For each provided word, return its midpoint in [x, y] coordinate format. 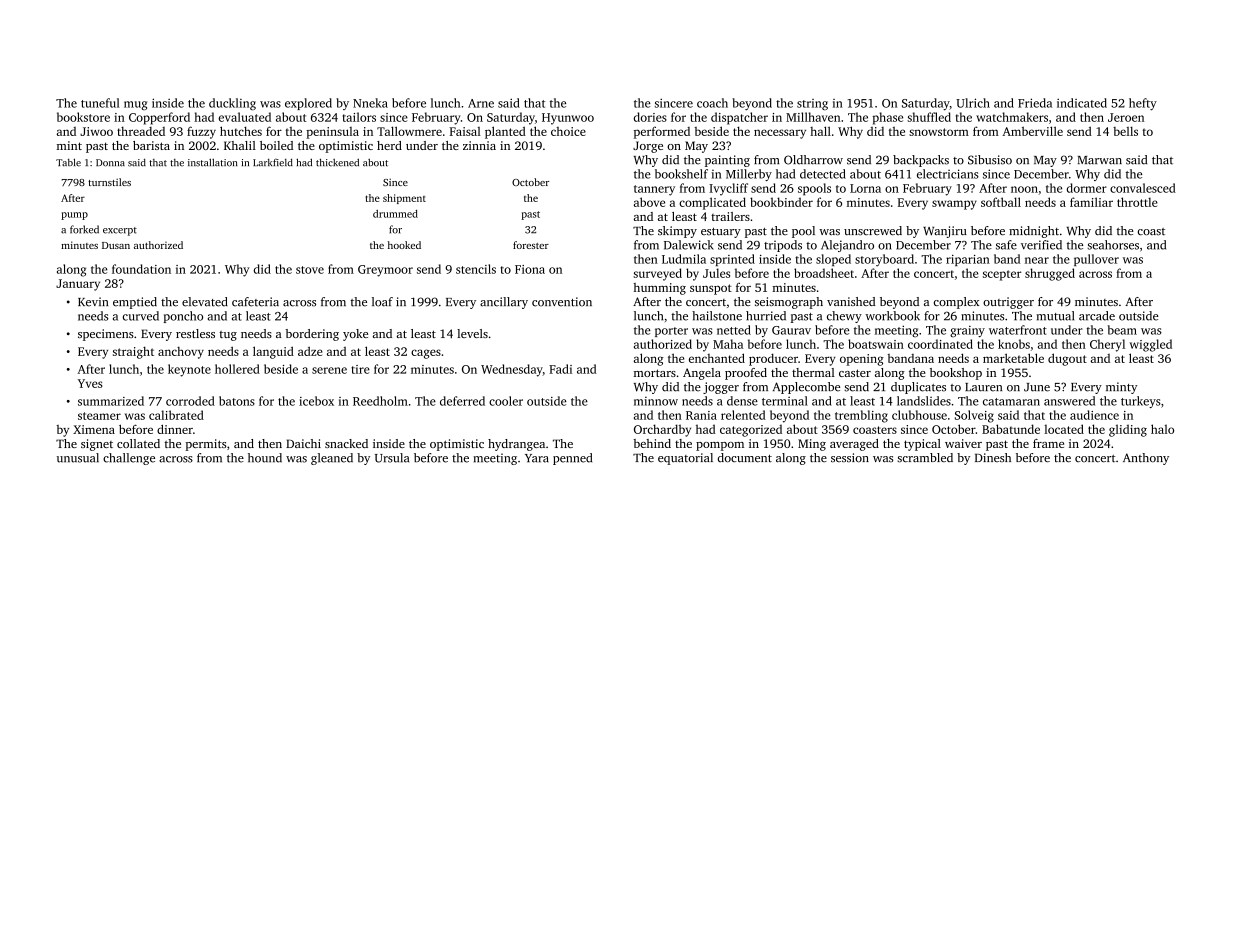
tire [360, 369]
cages [426, 354]
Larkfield [273, 163]
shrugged [1050, 274]
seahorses [1113, 245]
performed [662, 132]
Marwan [1100, 160]
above [649, 202]
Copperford [159, 118]
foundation [141, 269]
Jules [716, 273]
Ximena [94, 429]
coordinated [940, 344]
